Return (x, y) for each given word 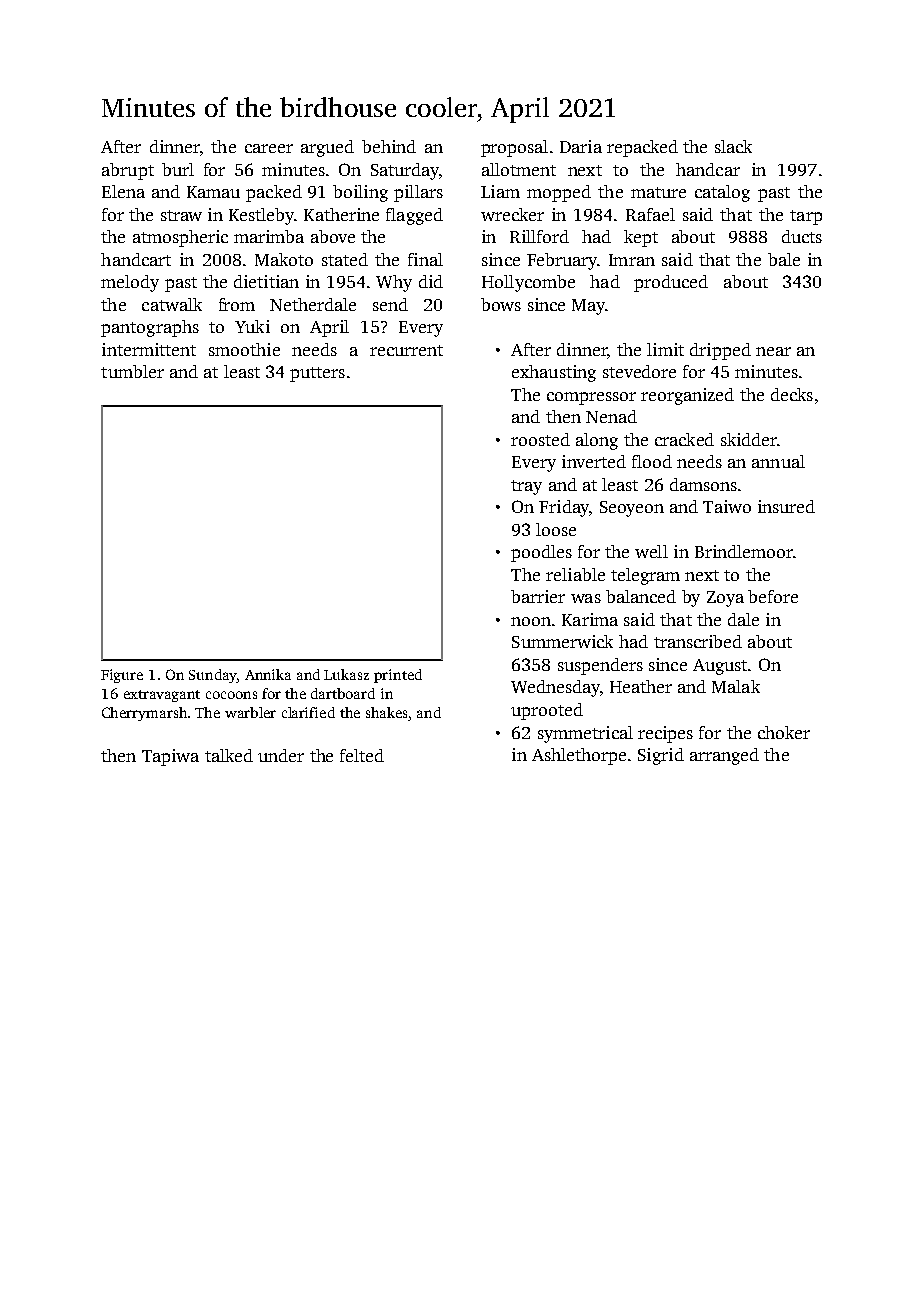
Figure (122, 676)
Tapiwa (170, 757)
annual (778, 461)
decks (792, 394)
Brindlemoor (744, 551)
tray (526, 487)
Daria (581, 146)
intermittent (149, 349)
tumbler (132, 371)
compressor (591, 398)
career (269, 148)
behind (389, 146)
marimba (269, 236)
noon (531, 621)
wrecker (512, 214)
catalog (722, 193)
